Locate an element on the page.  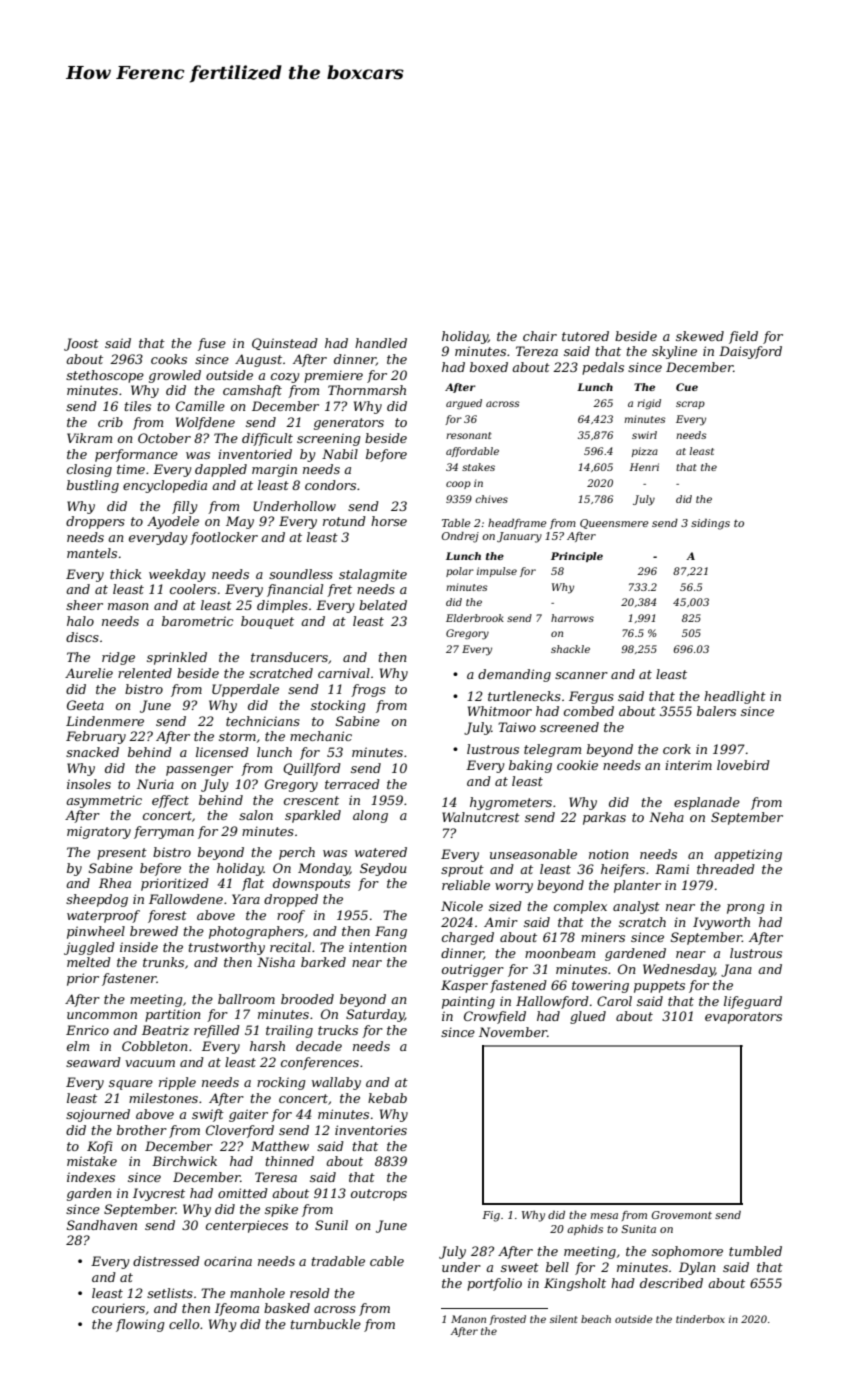
skewed is located at coordinates (700, 336).
